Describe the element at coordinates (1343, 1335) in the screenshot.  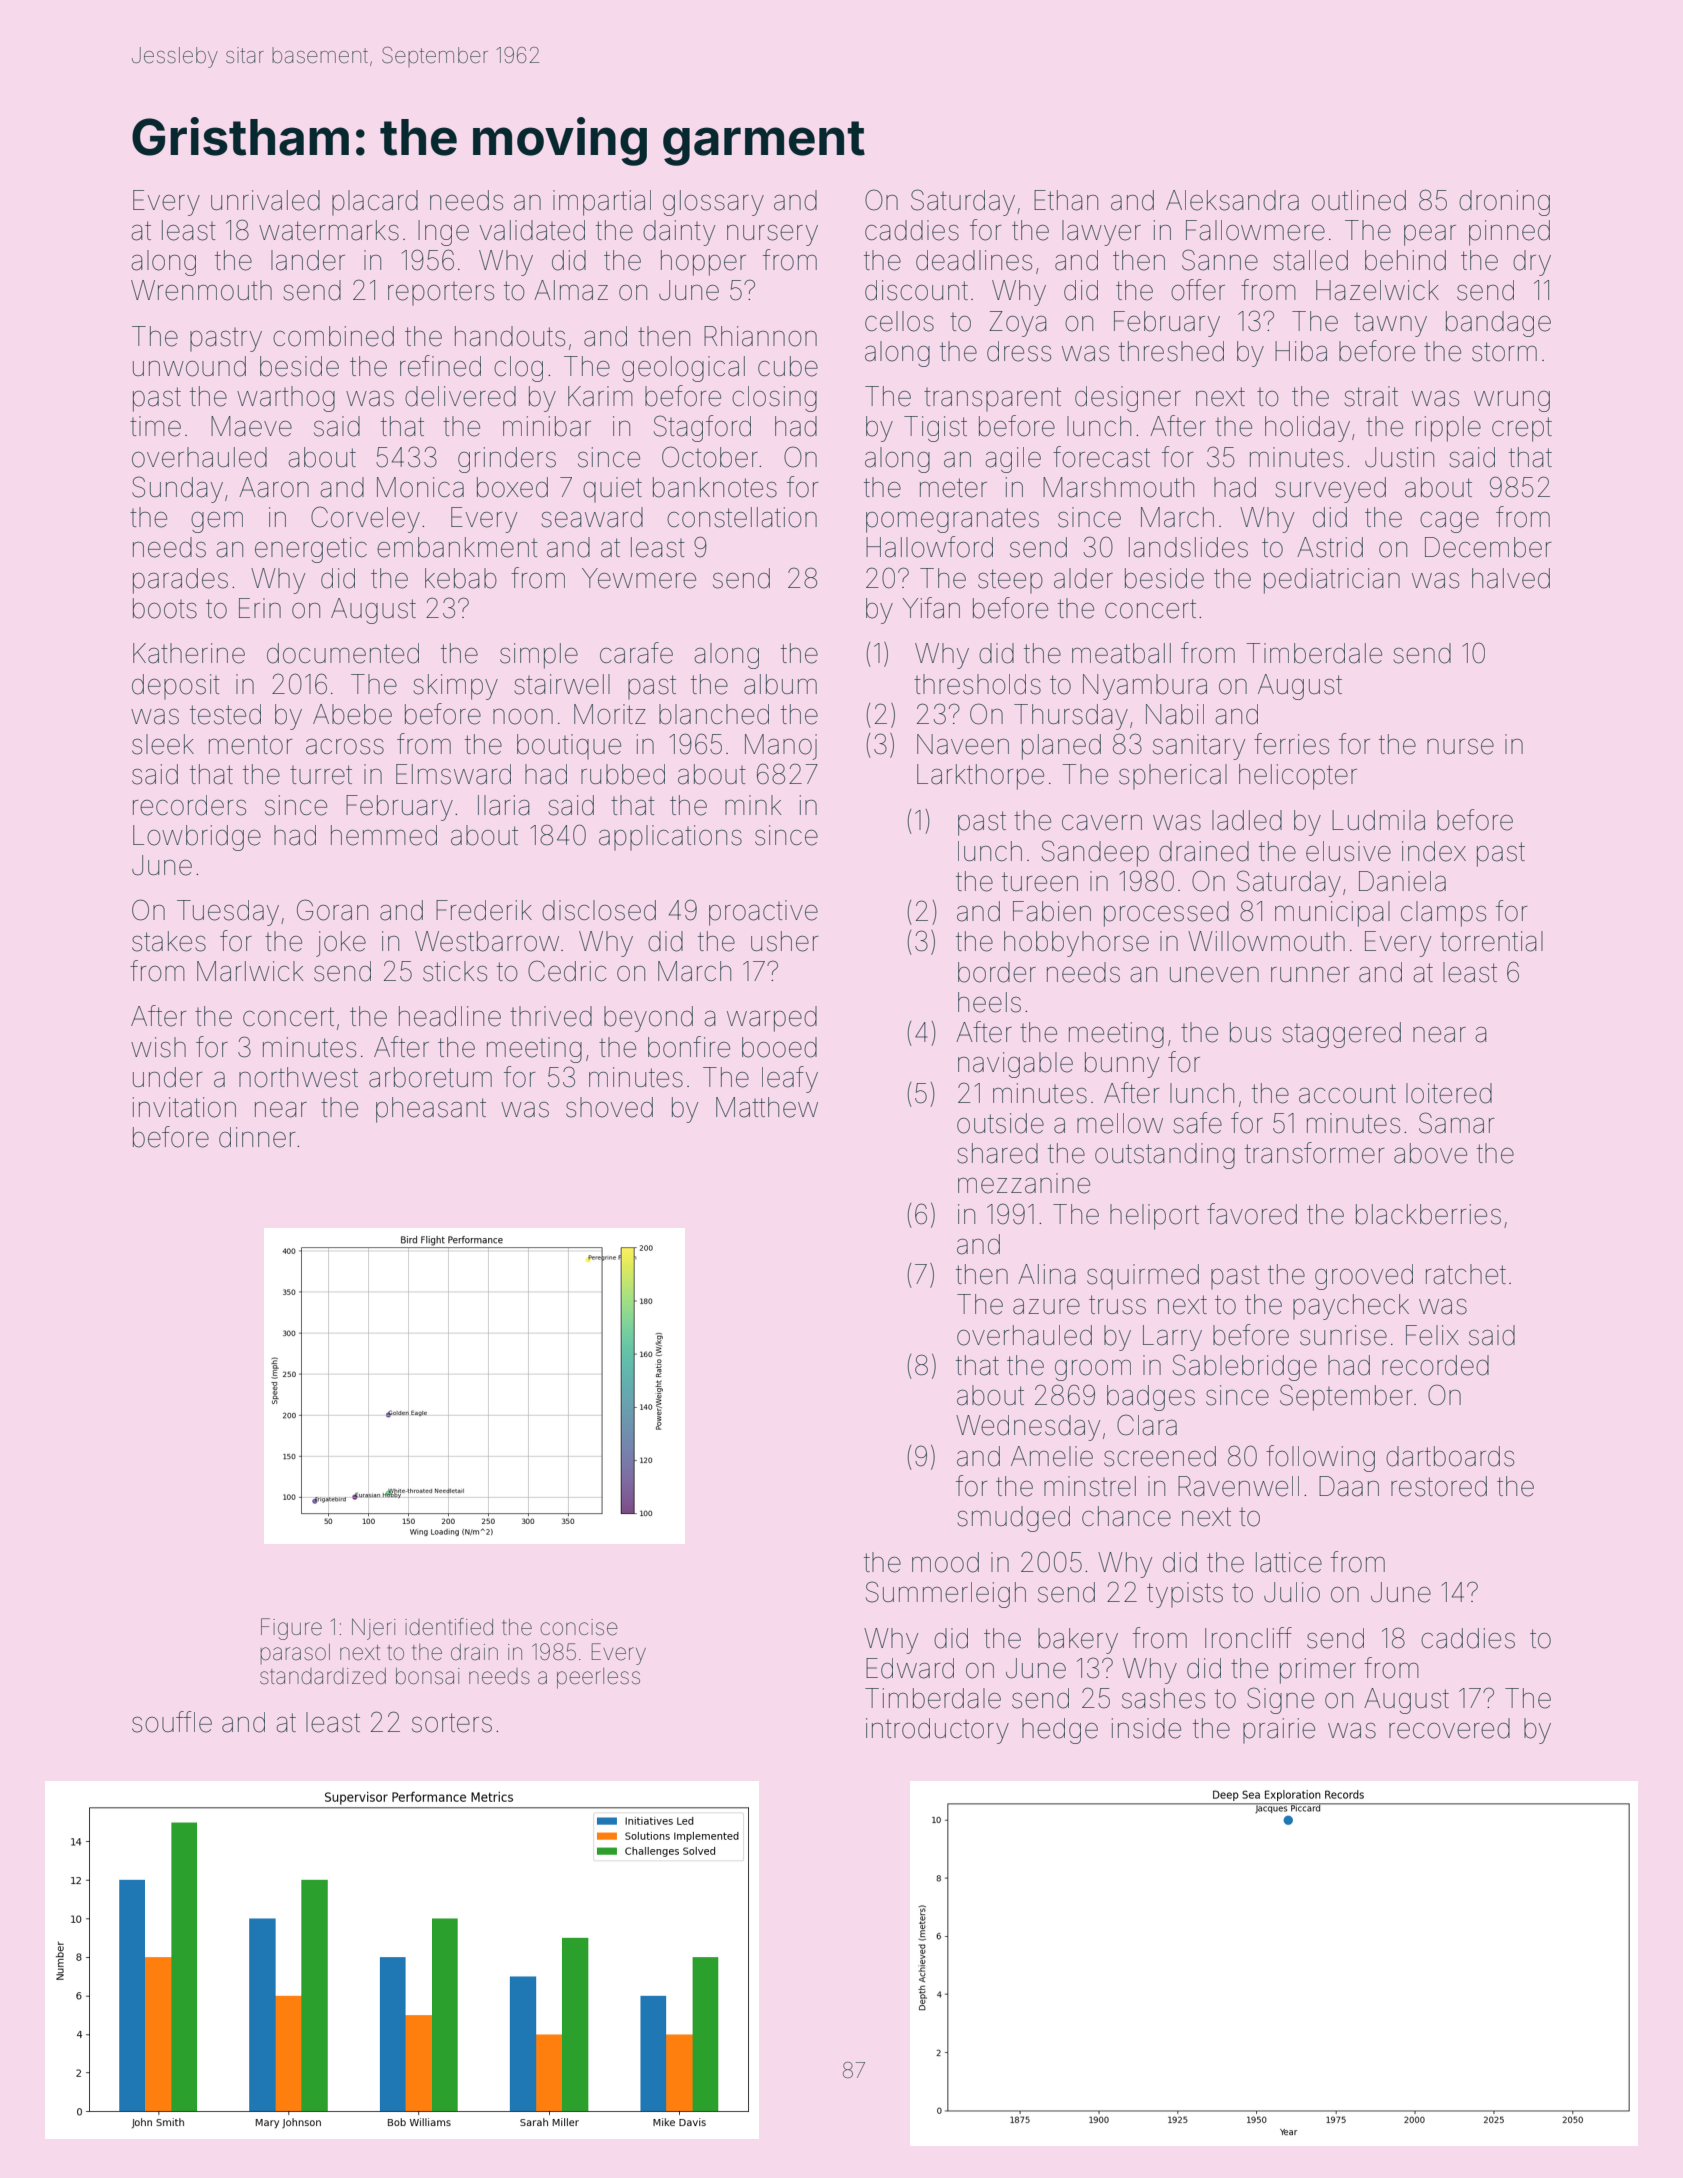
I see `sunrise` at that location.
